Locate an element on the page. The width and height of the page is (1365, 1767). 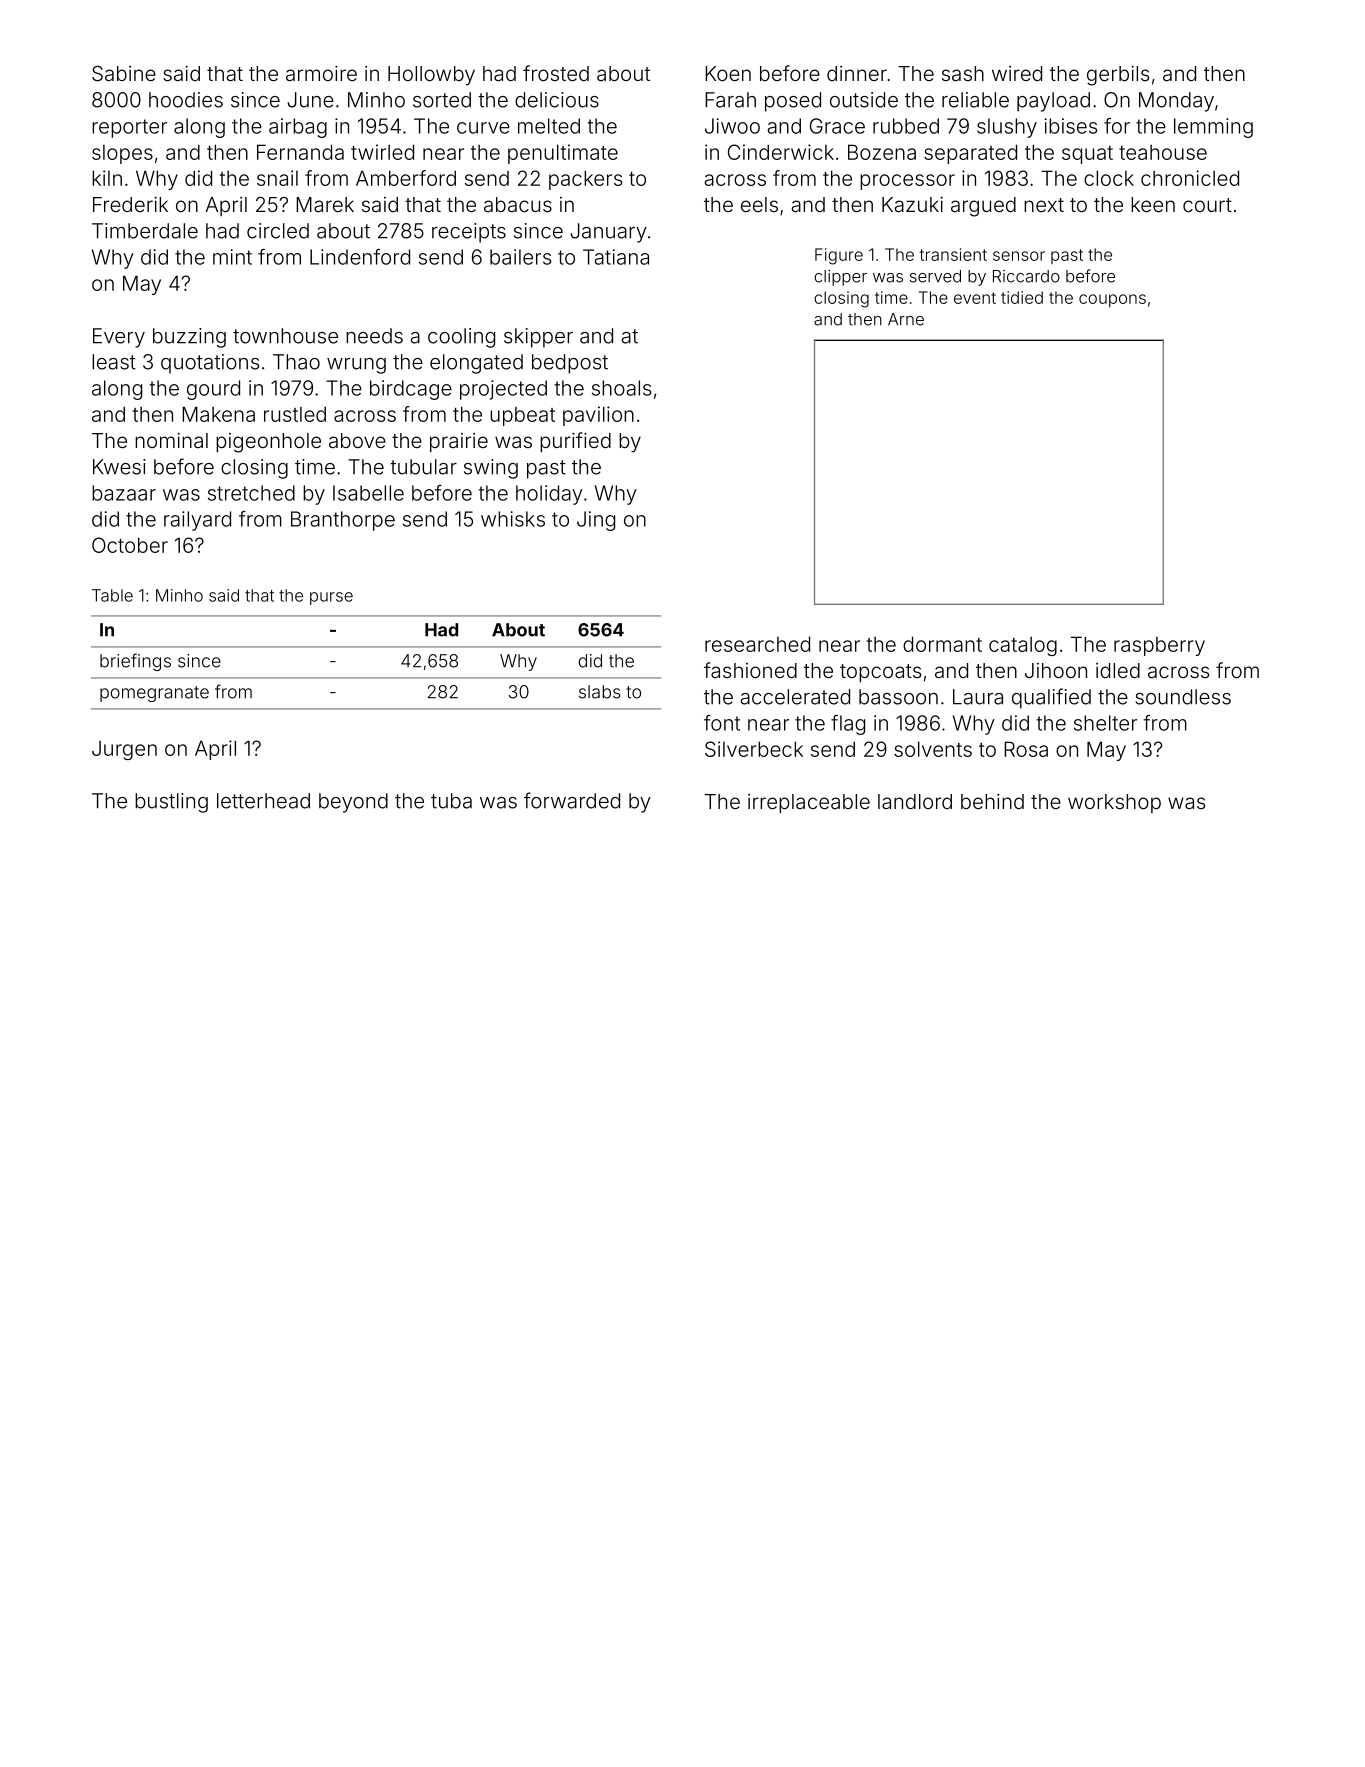
beyond is located at coordinates (353, 803).
